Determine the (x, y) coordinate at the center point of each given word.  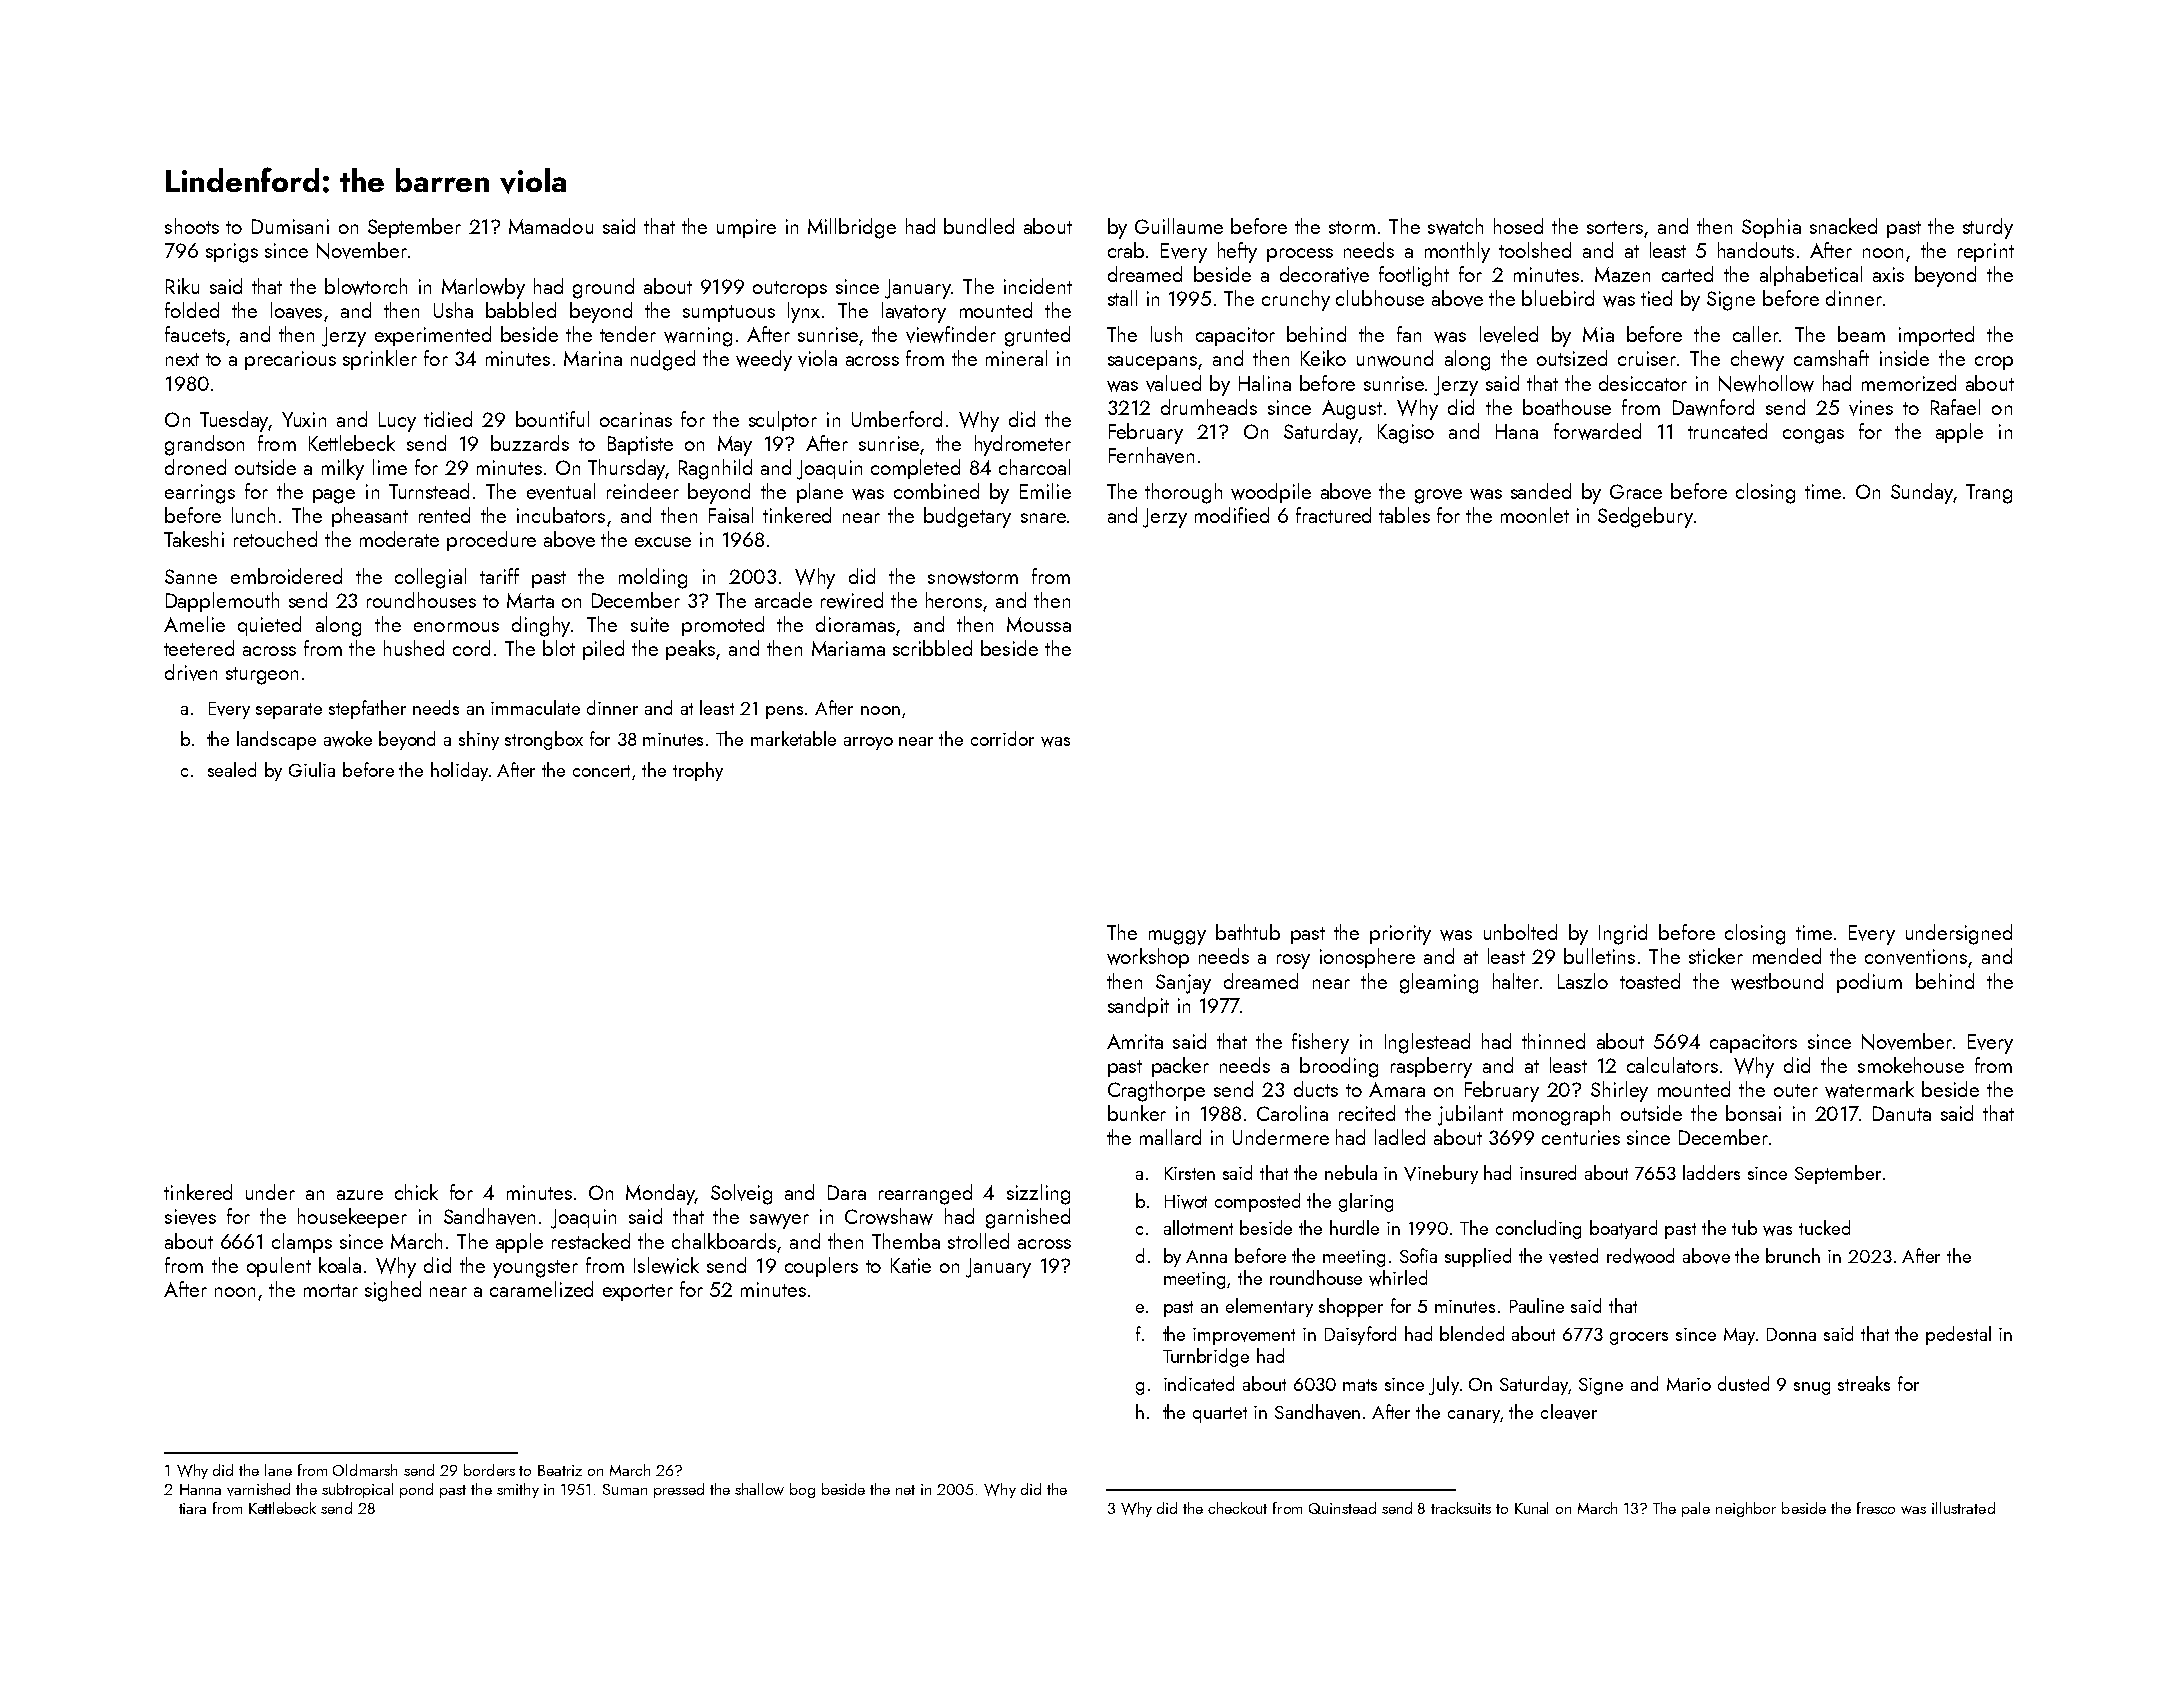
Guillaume (1179, 226)
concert (601, 771)
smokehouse (1911, 1065)
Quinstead (1342, 1508)
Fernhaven (1151, 455)
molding (653, 578)
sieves (190, 1217)
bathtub (1248, 932)
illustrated (1963, 1508)
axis (1888, 274)
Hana (1517, 431)
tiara (192, 1508)
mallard (1170, 1137)
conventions (1916, 957)
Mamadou (551, 226)
